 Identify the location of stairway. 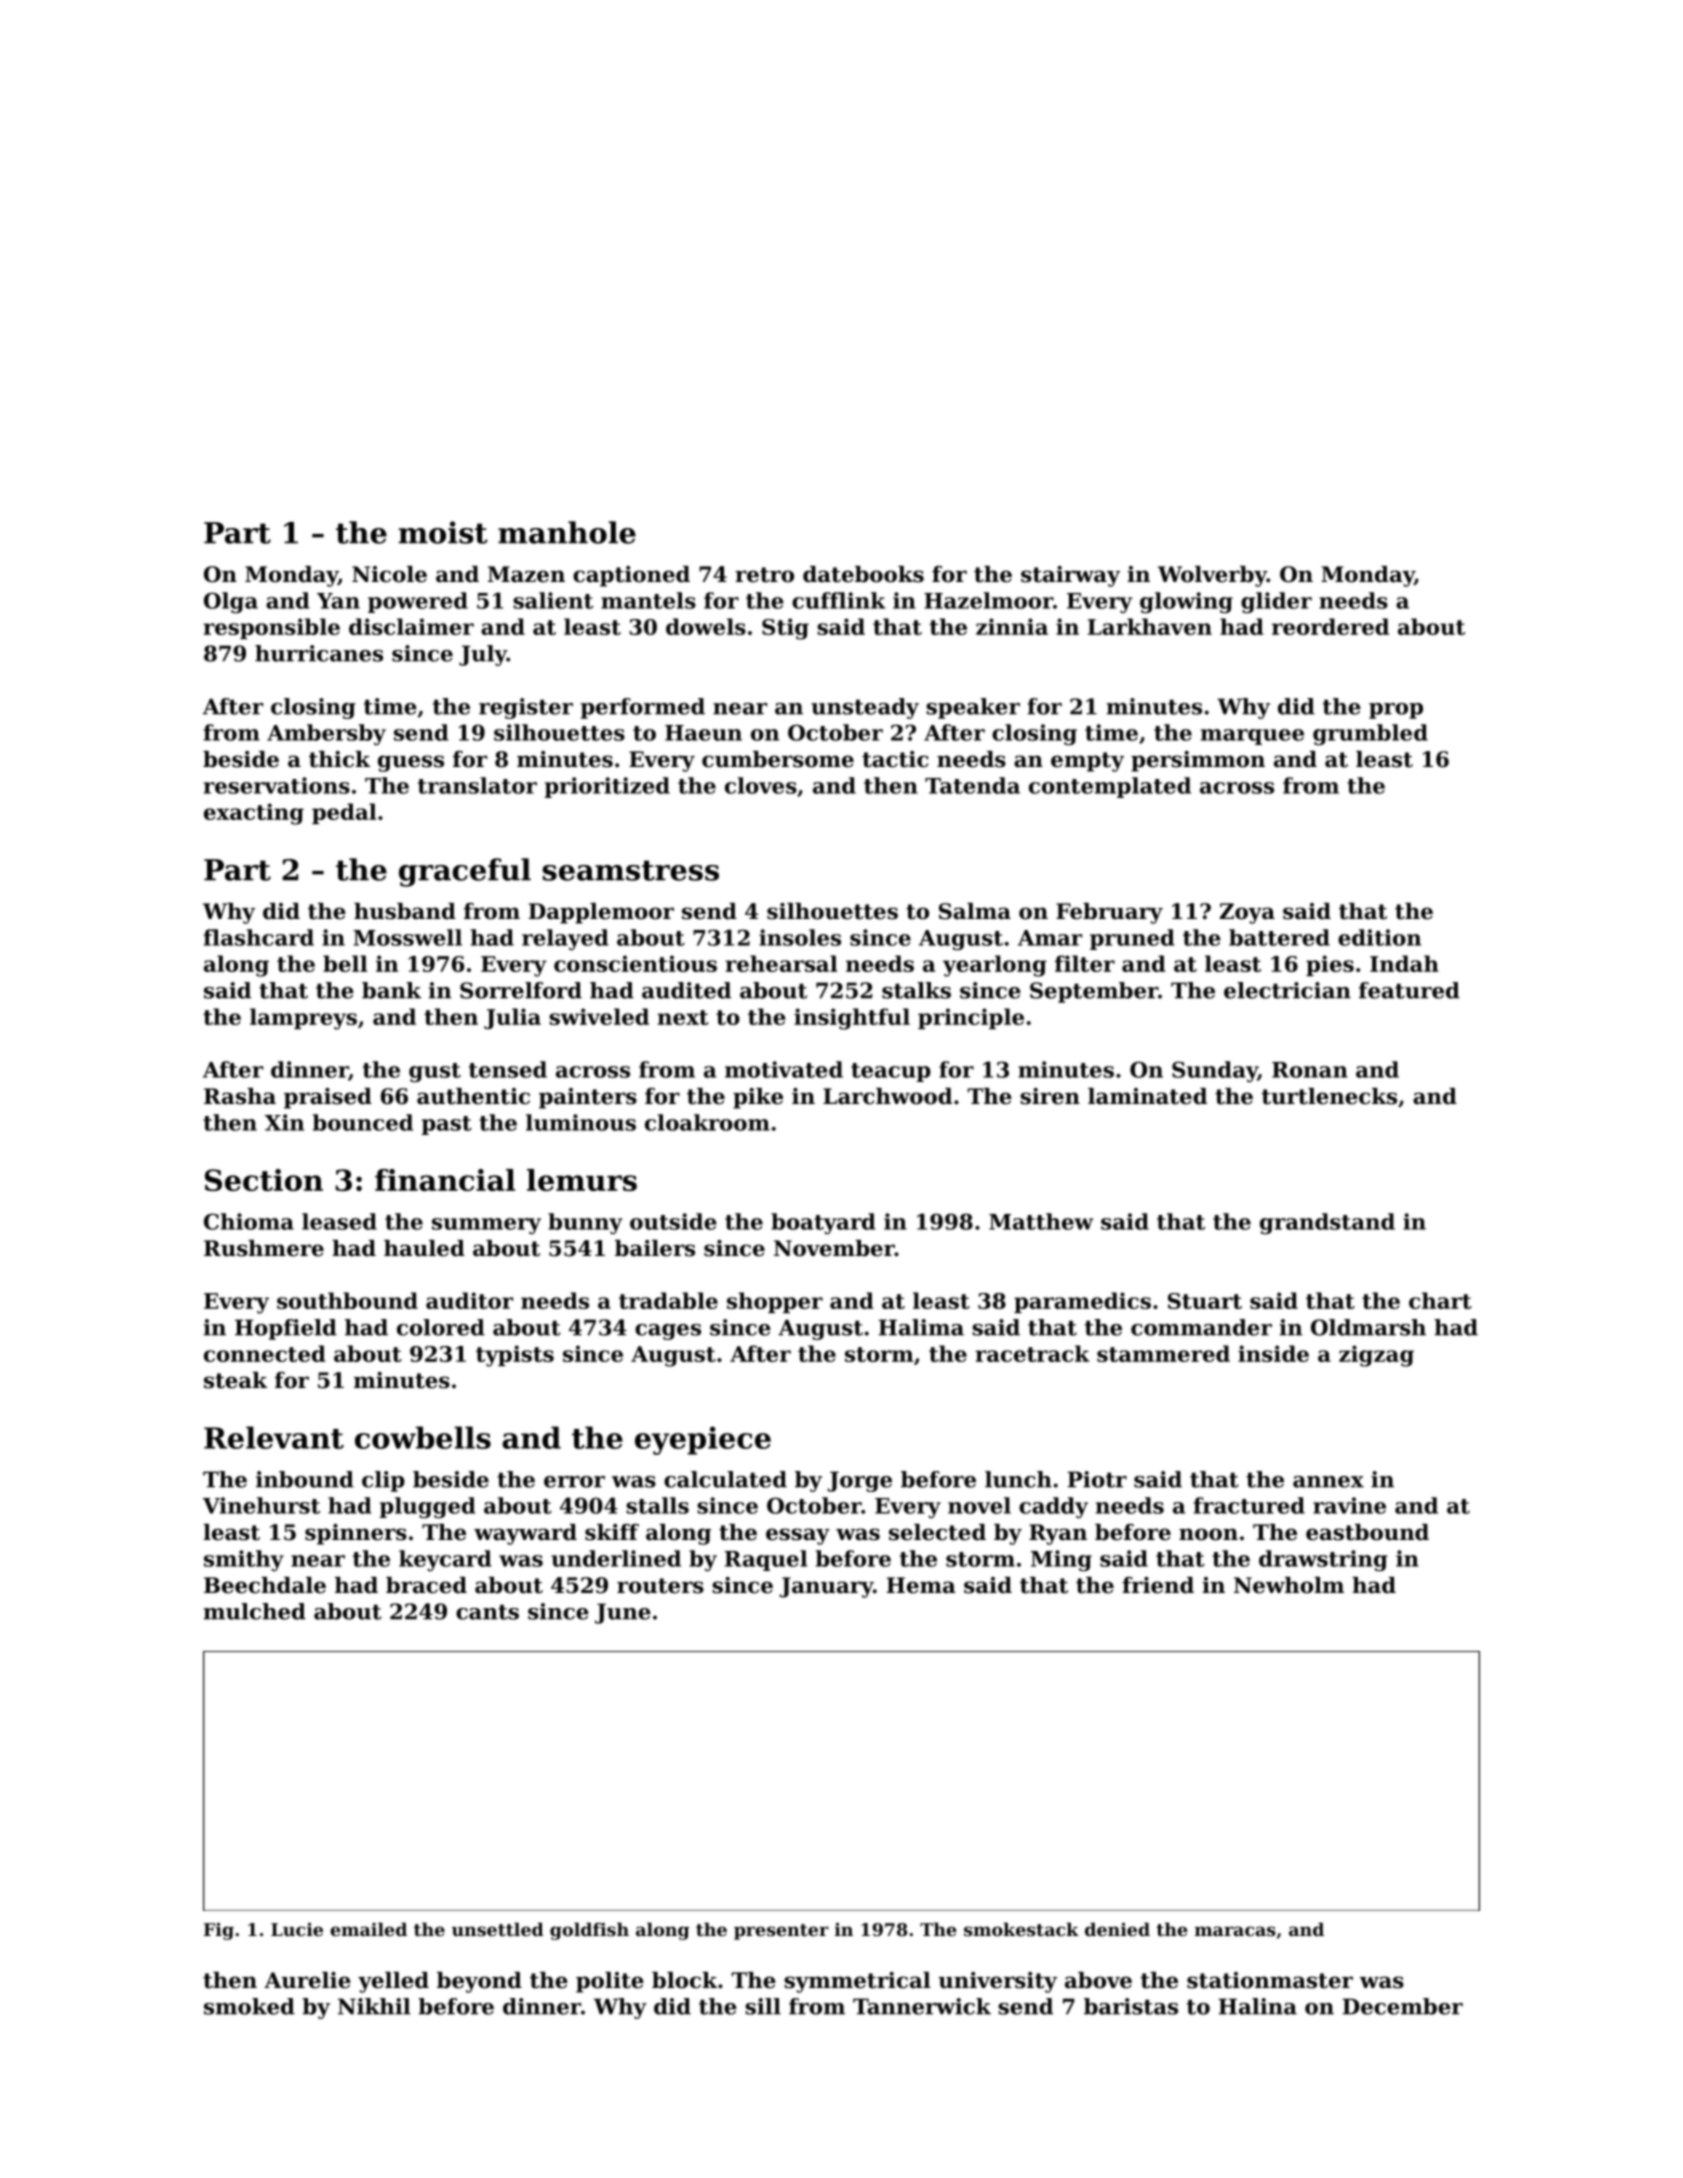
(1070, 576).
